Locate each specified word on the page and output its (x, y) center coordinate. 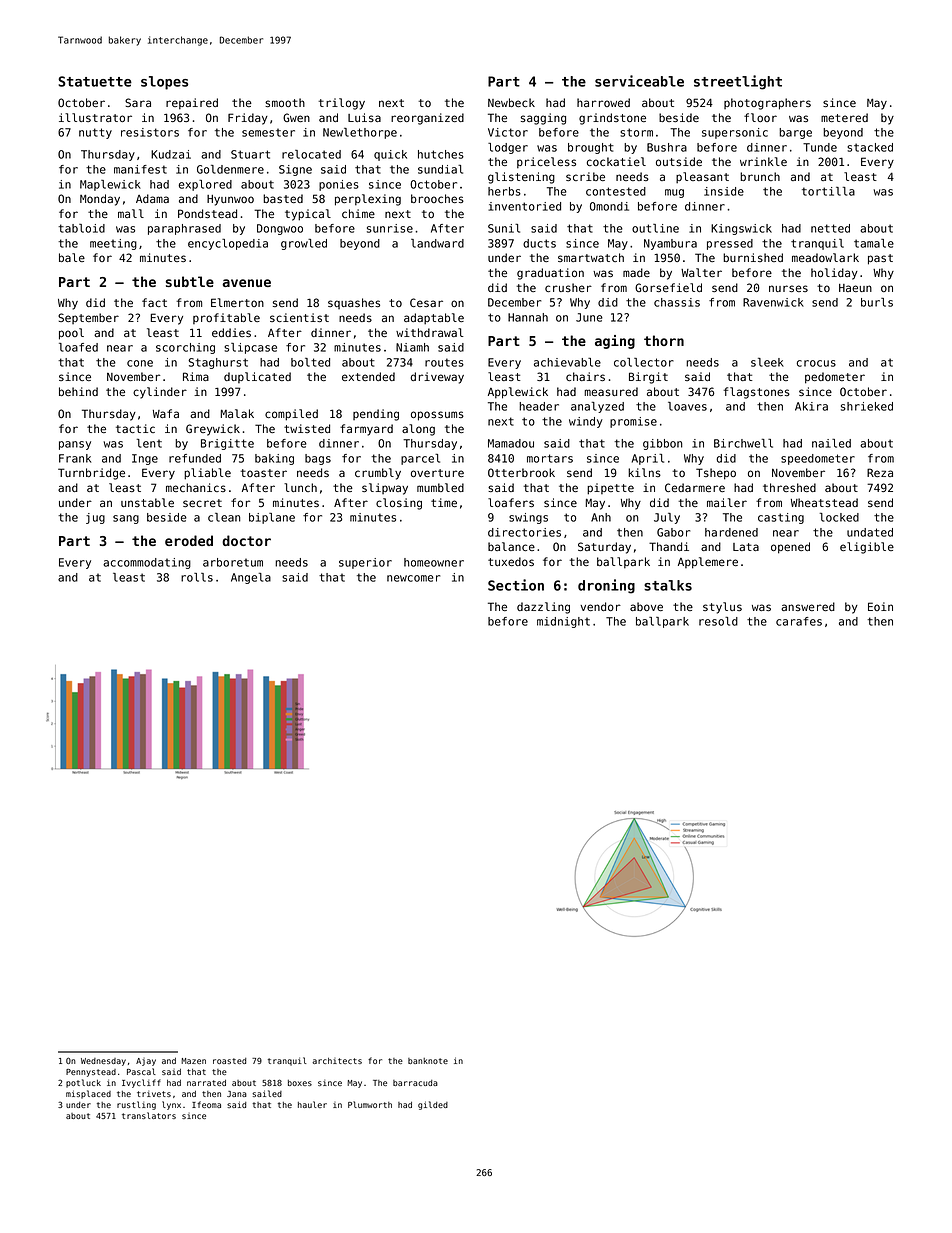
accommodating (147, 563)
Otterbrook (521, 472)
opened (790, 548)
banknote (428, 1061)
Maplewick (110, 185)
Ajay (146, 1062)
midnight (563, 622)
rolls (197, 577)
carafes (799, 621)
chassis (677, 302)
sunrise (390, 228)
